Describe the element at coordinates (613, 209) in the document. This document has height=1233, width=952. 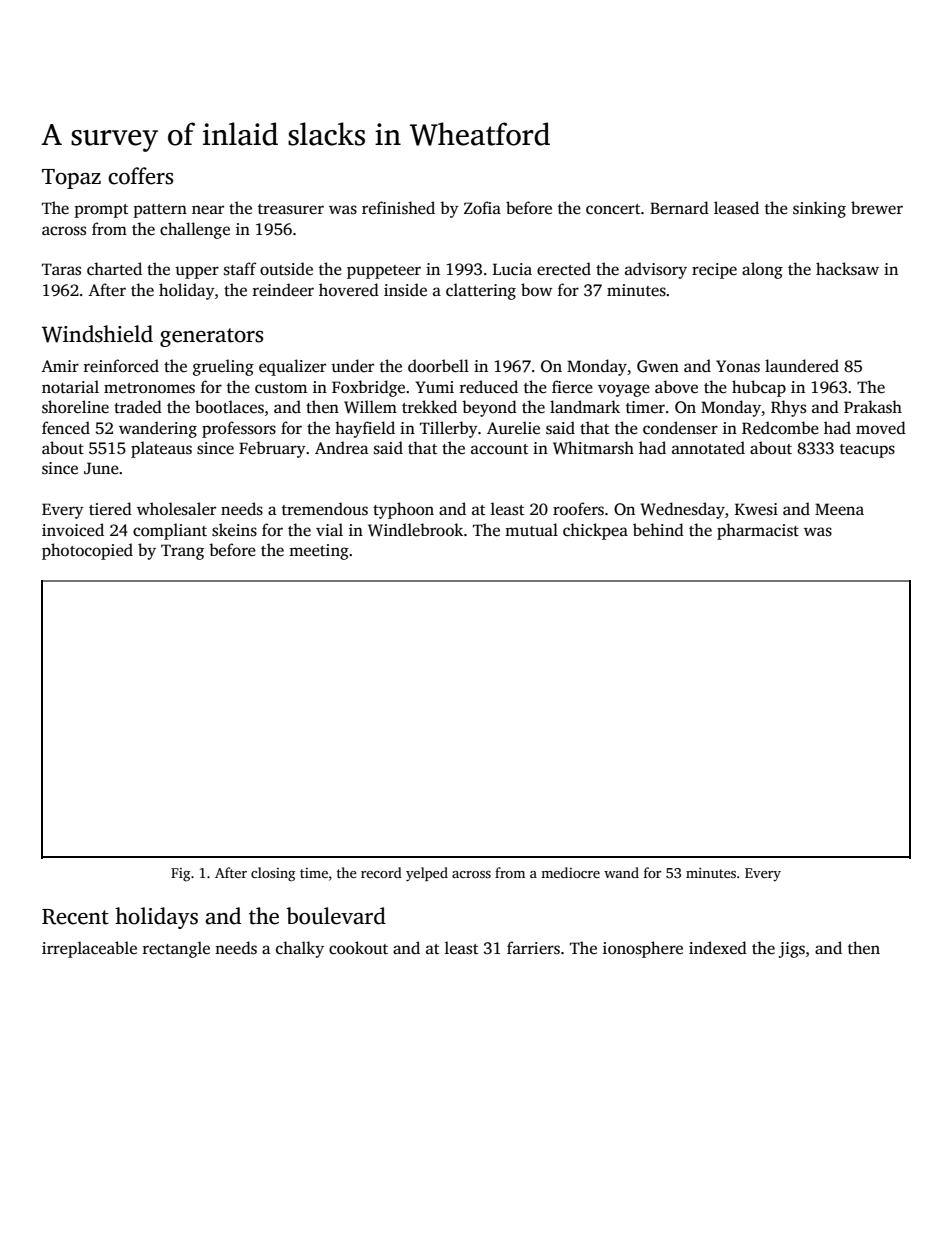
I see `concert` at that location.
